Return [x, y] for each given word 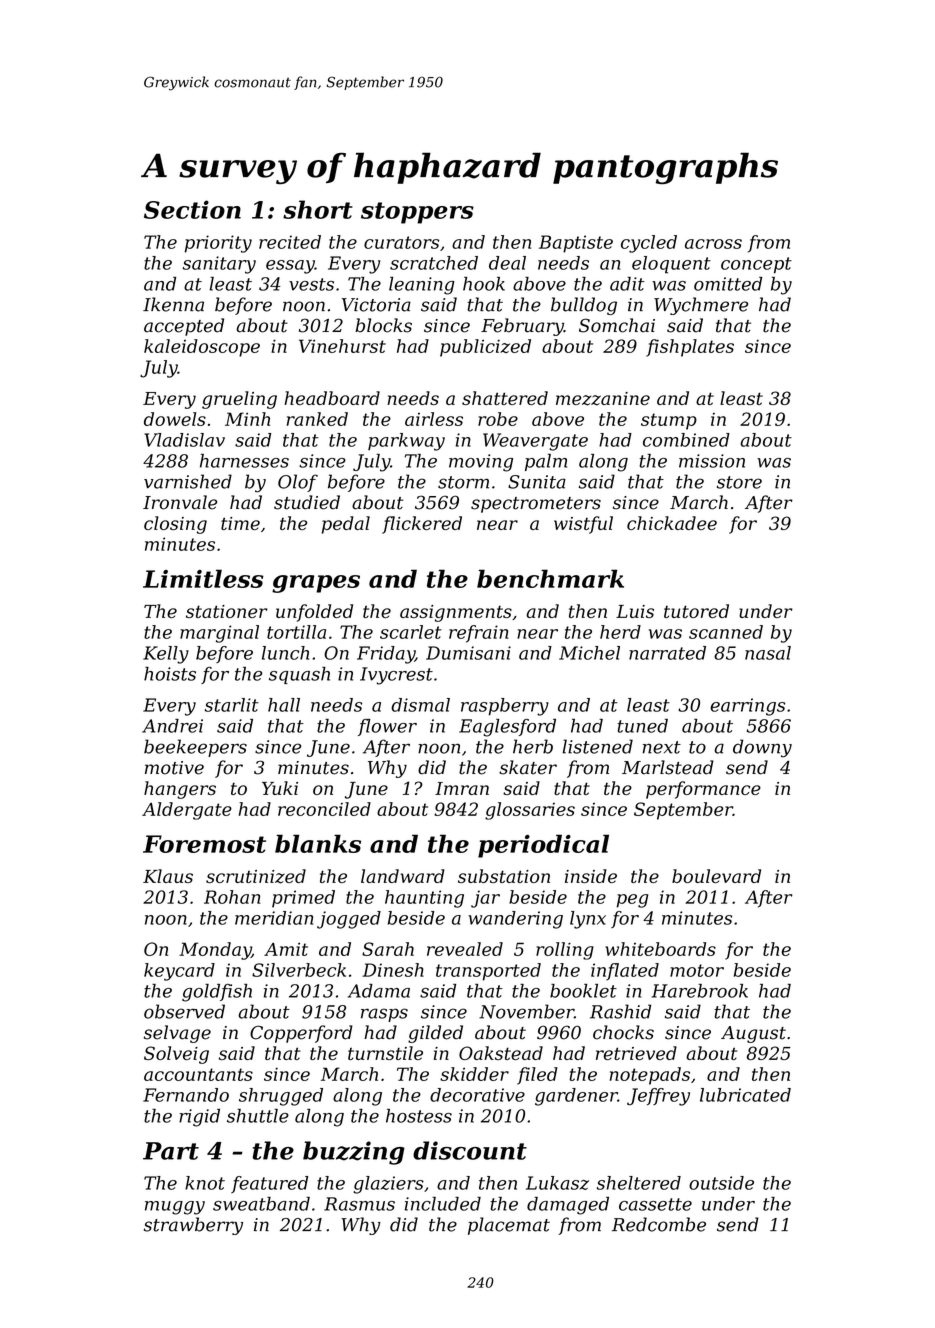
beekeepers [195, 748]
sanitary [219, 265]
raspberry [505, 707]
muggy [175, 1208]
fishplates [690, 348]
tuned [642, 726]
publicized [485, 348]
